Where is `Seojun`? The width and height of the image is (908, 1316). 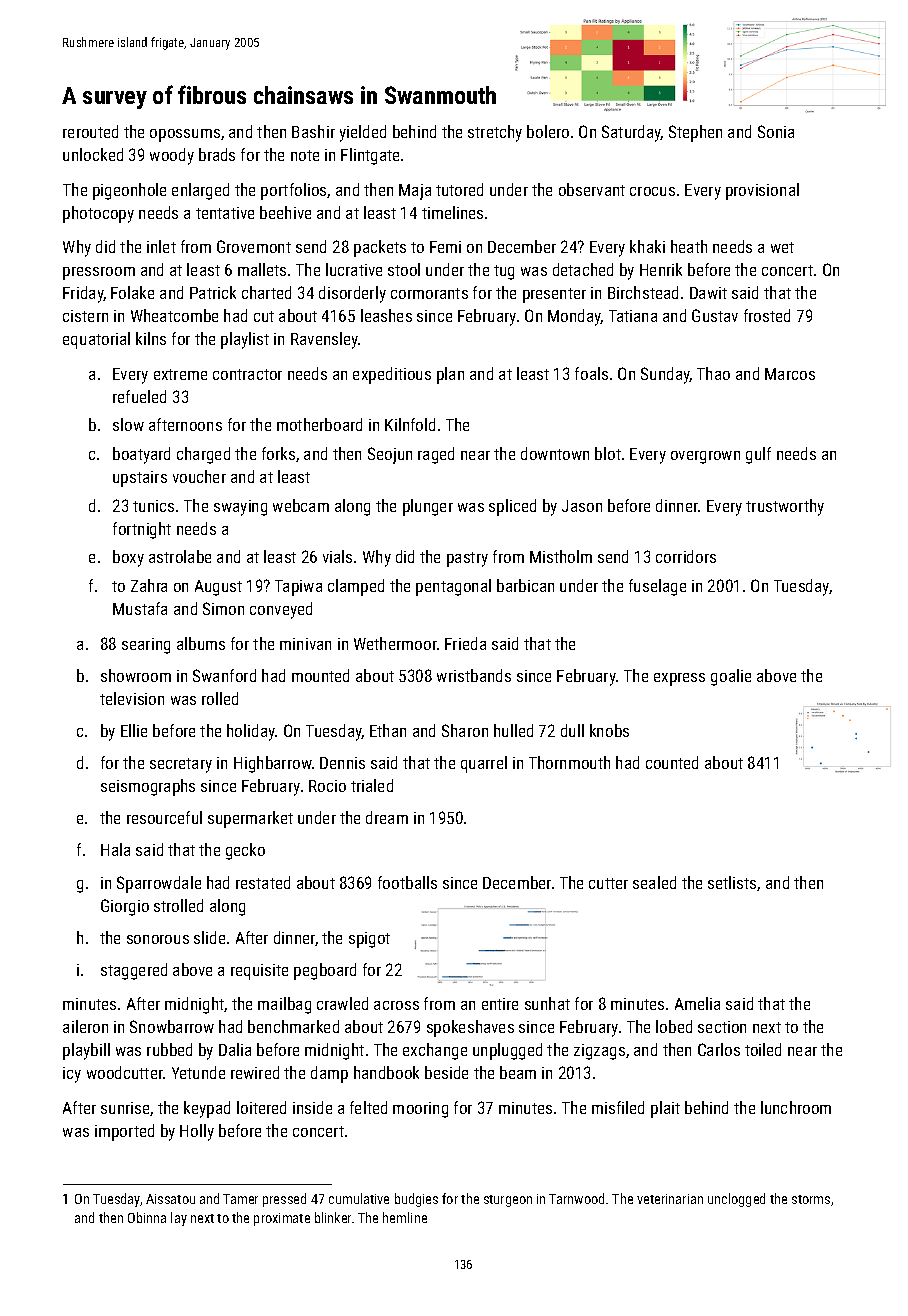 Seojun is located at coordinates (390, 455).
